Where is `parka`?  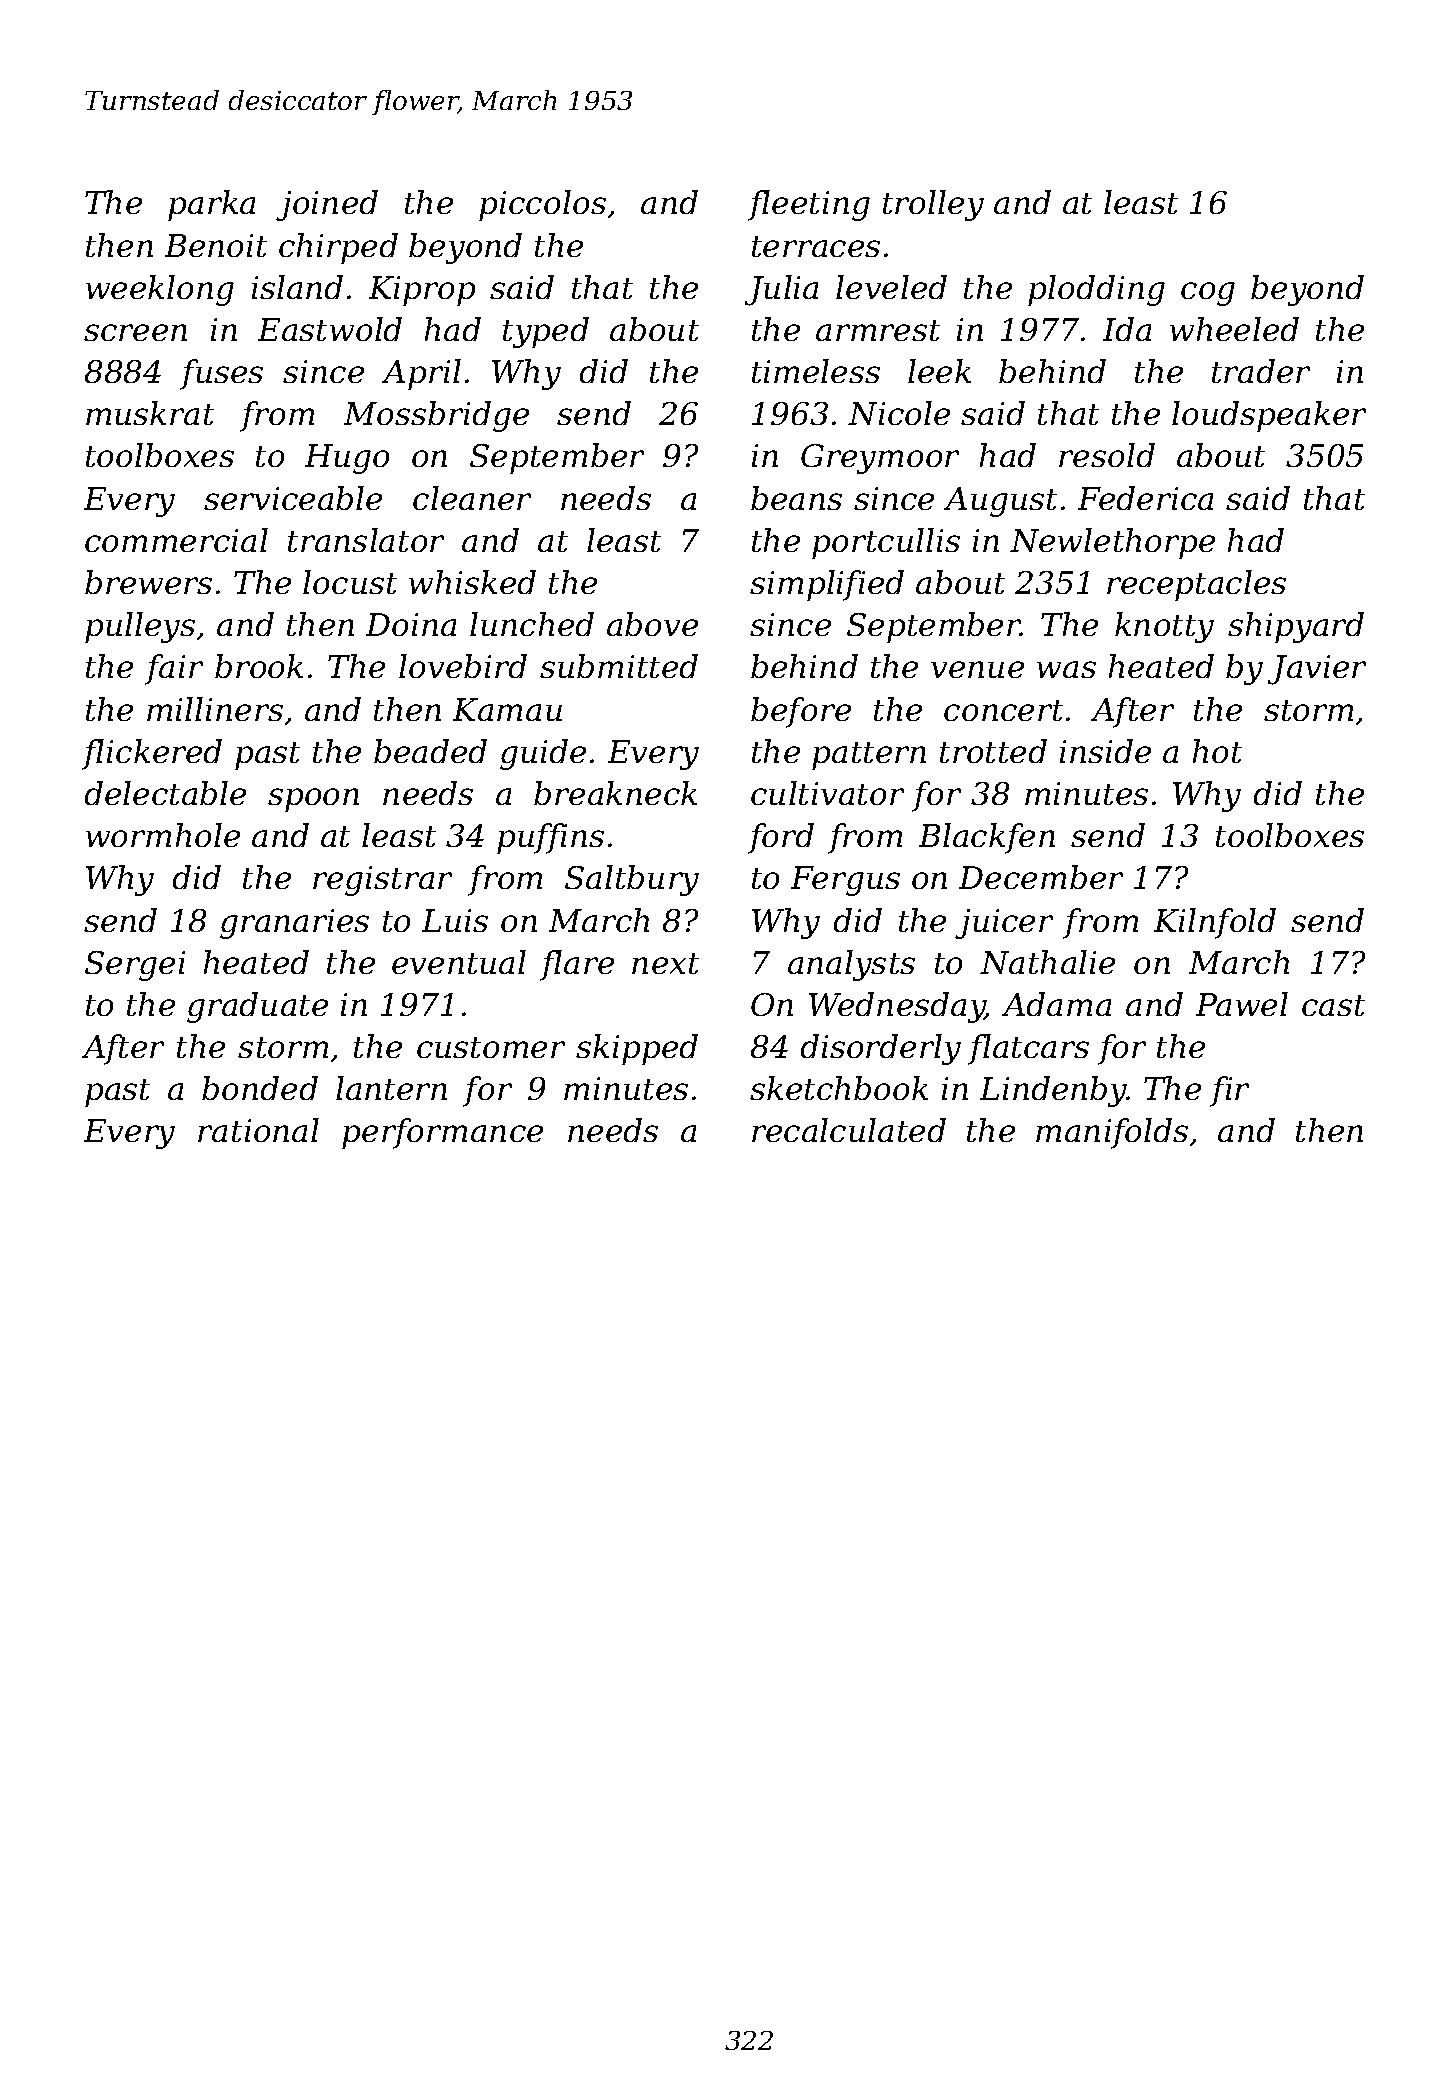 parka is located at coordinates (211, 205).
